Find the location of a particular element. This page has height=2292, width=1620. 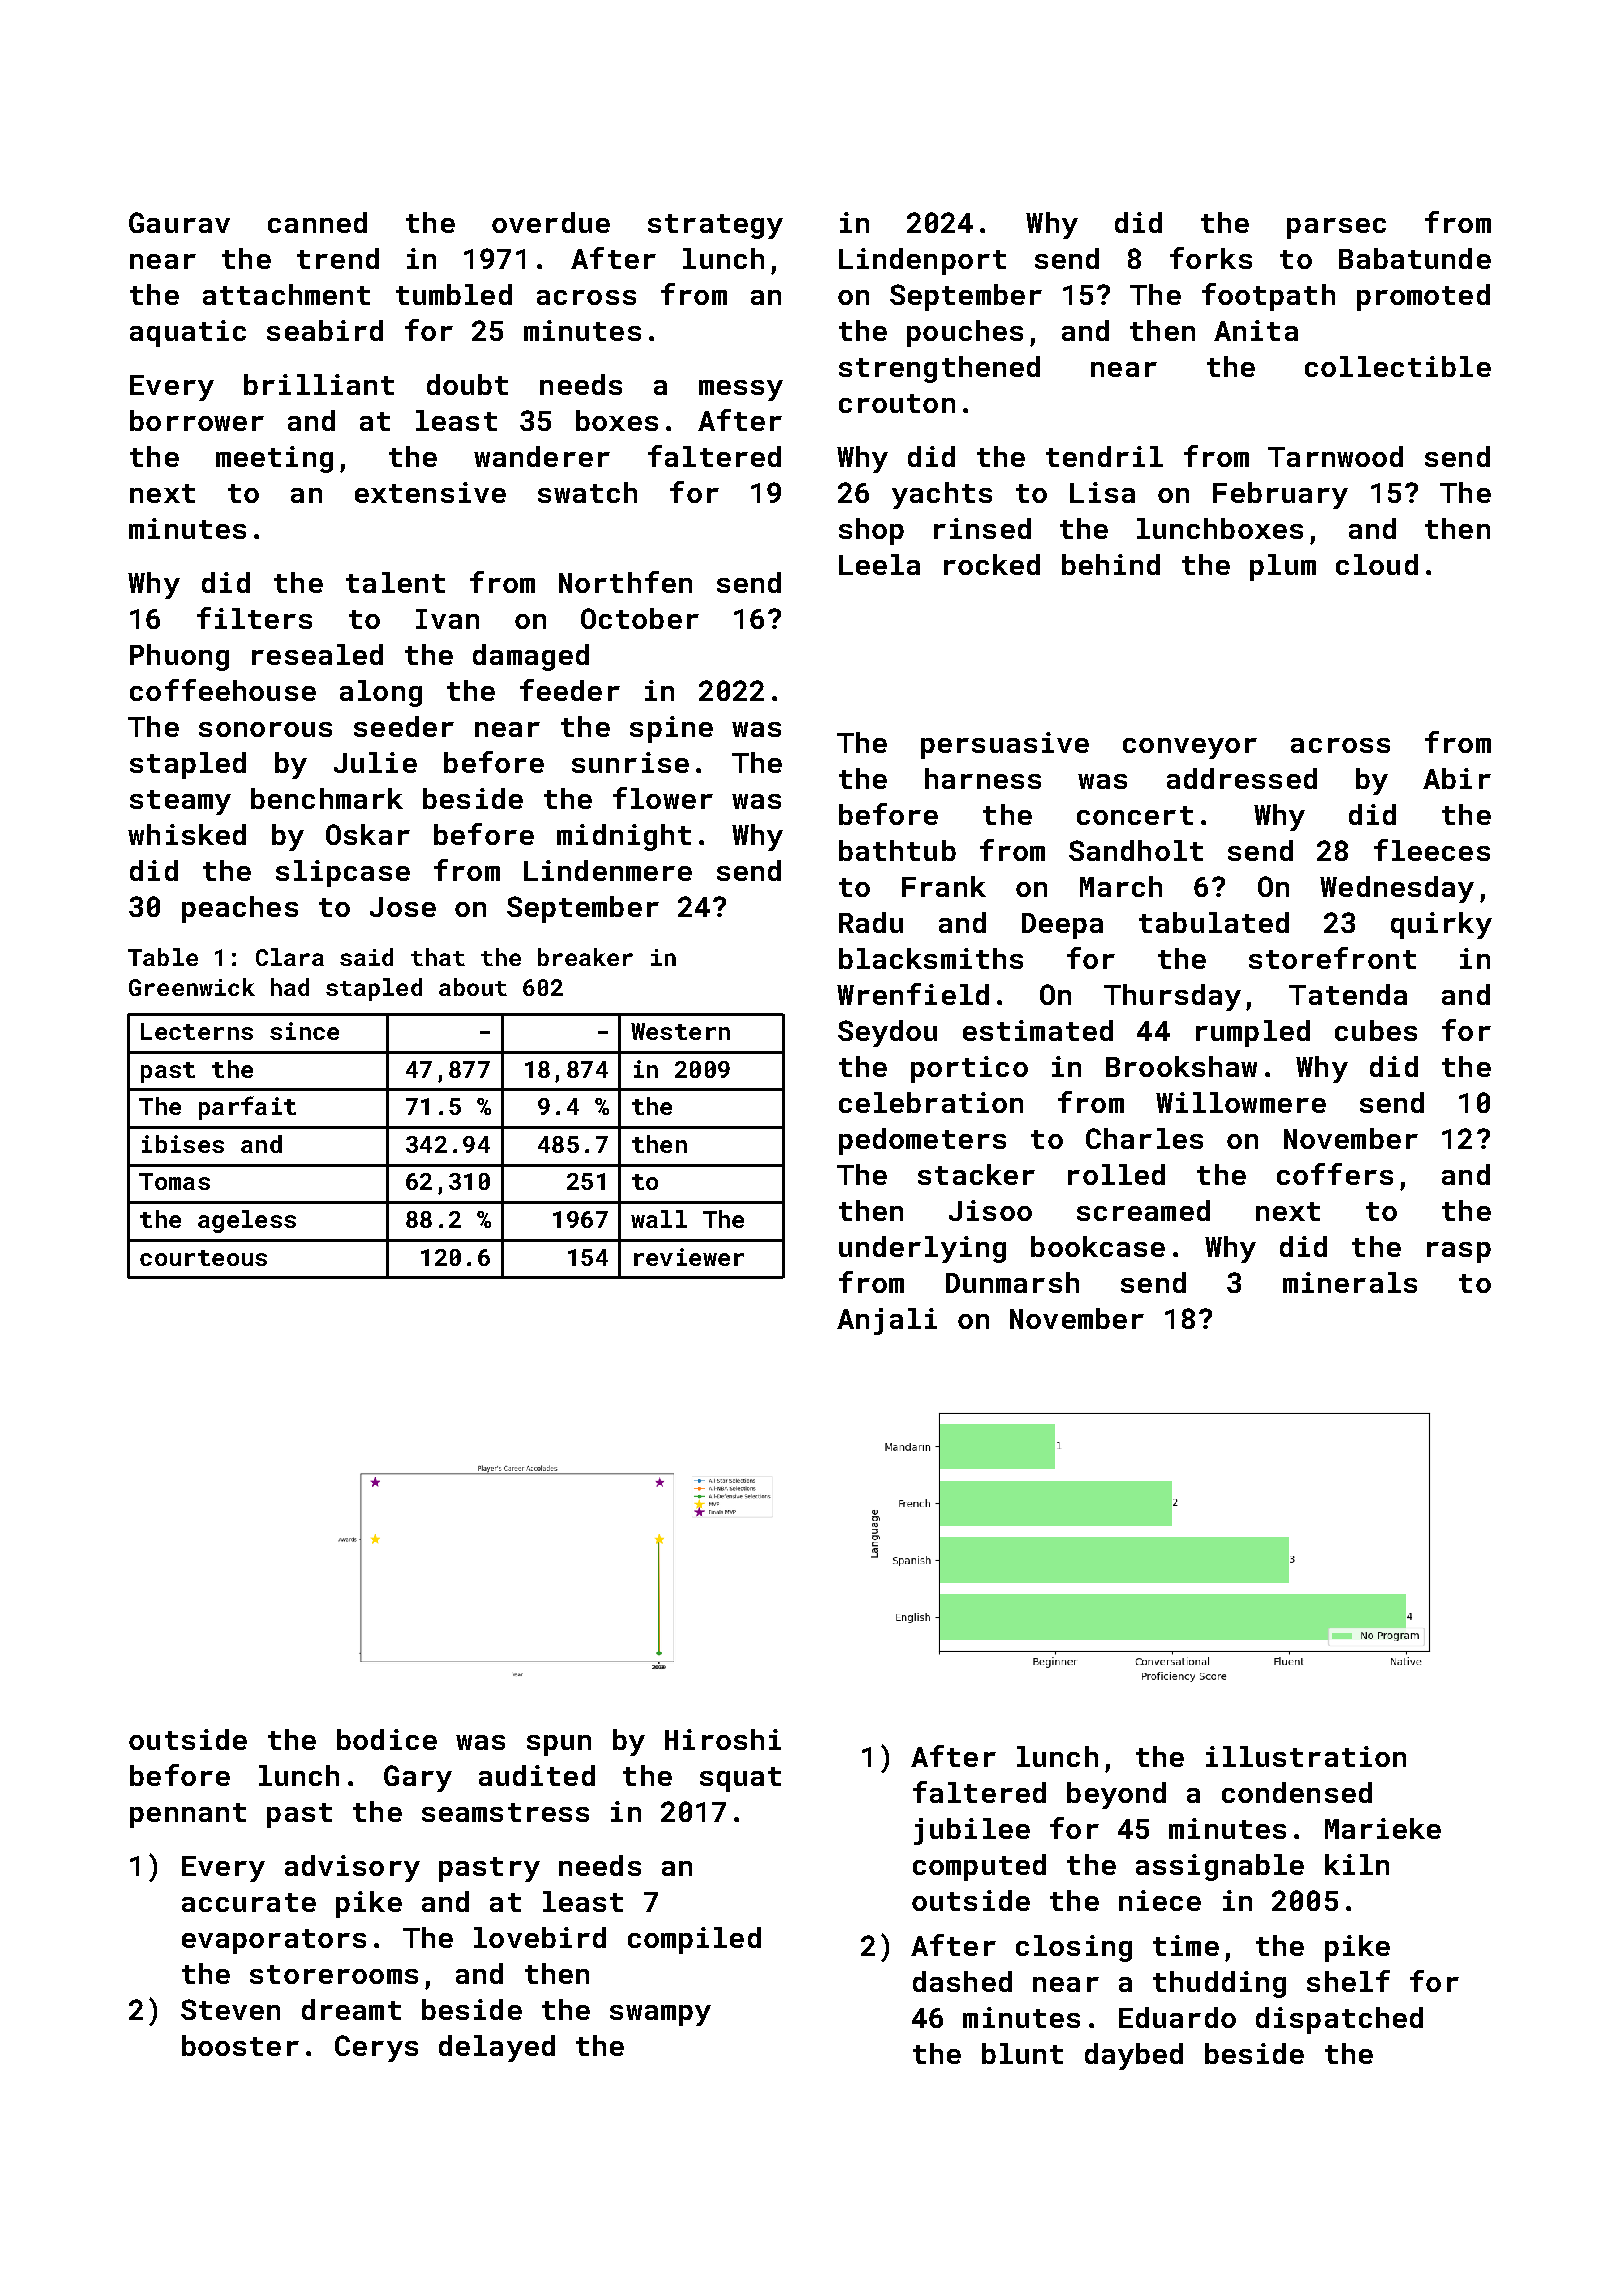

quirky is located at coordinates (1441, 925).
